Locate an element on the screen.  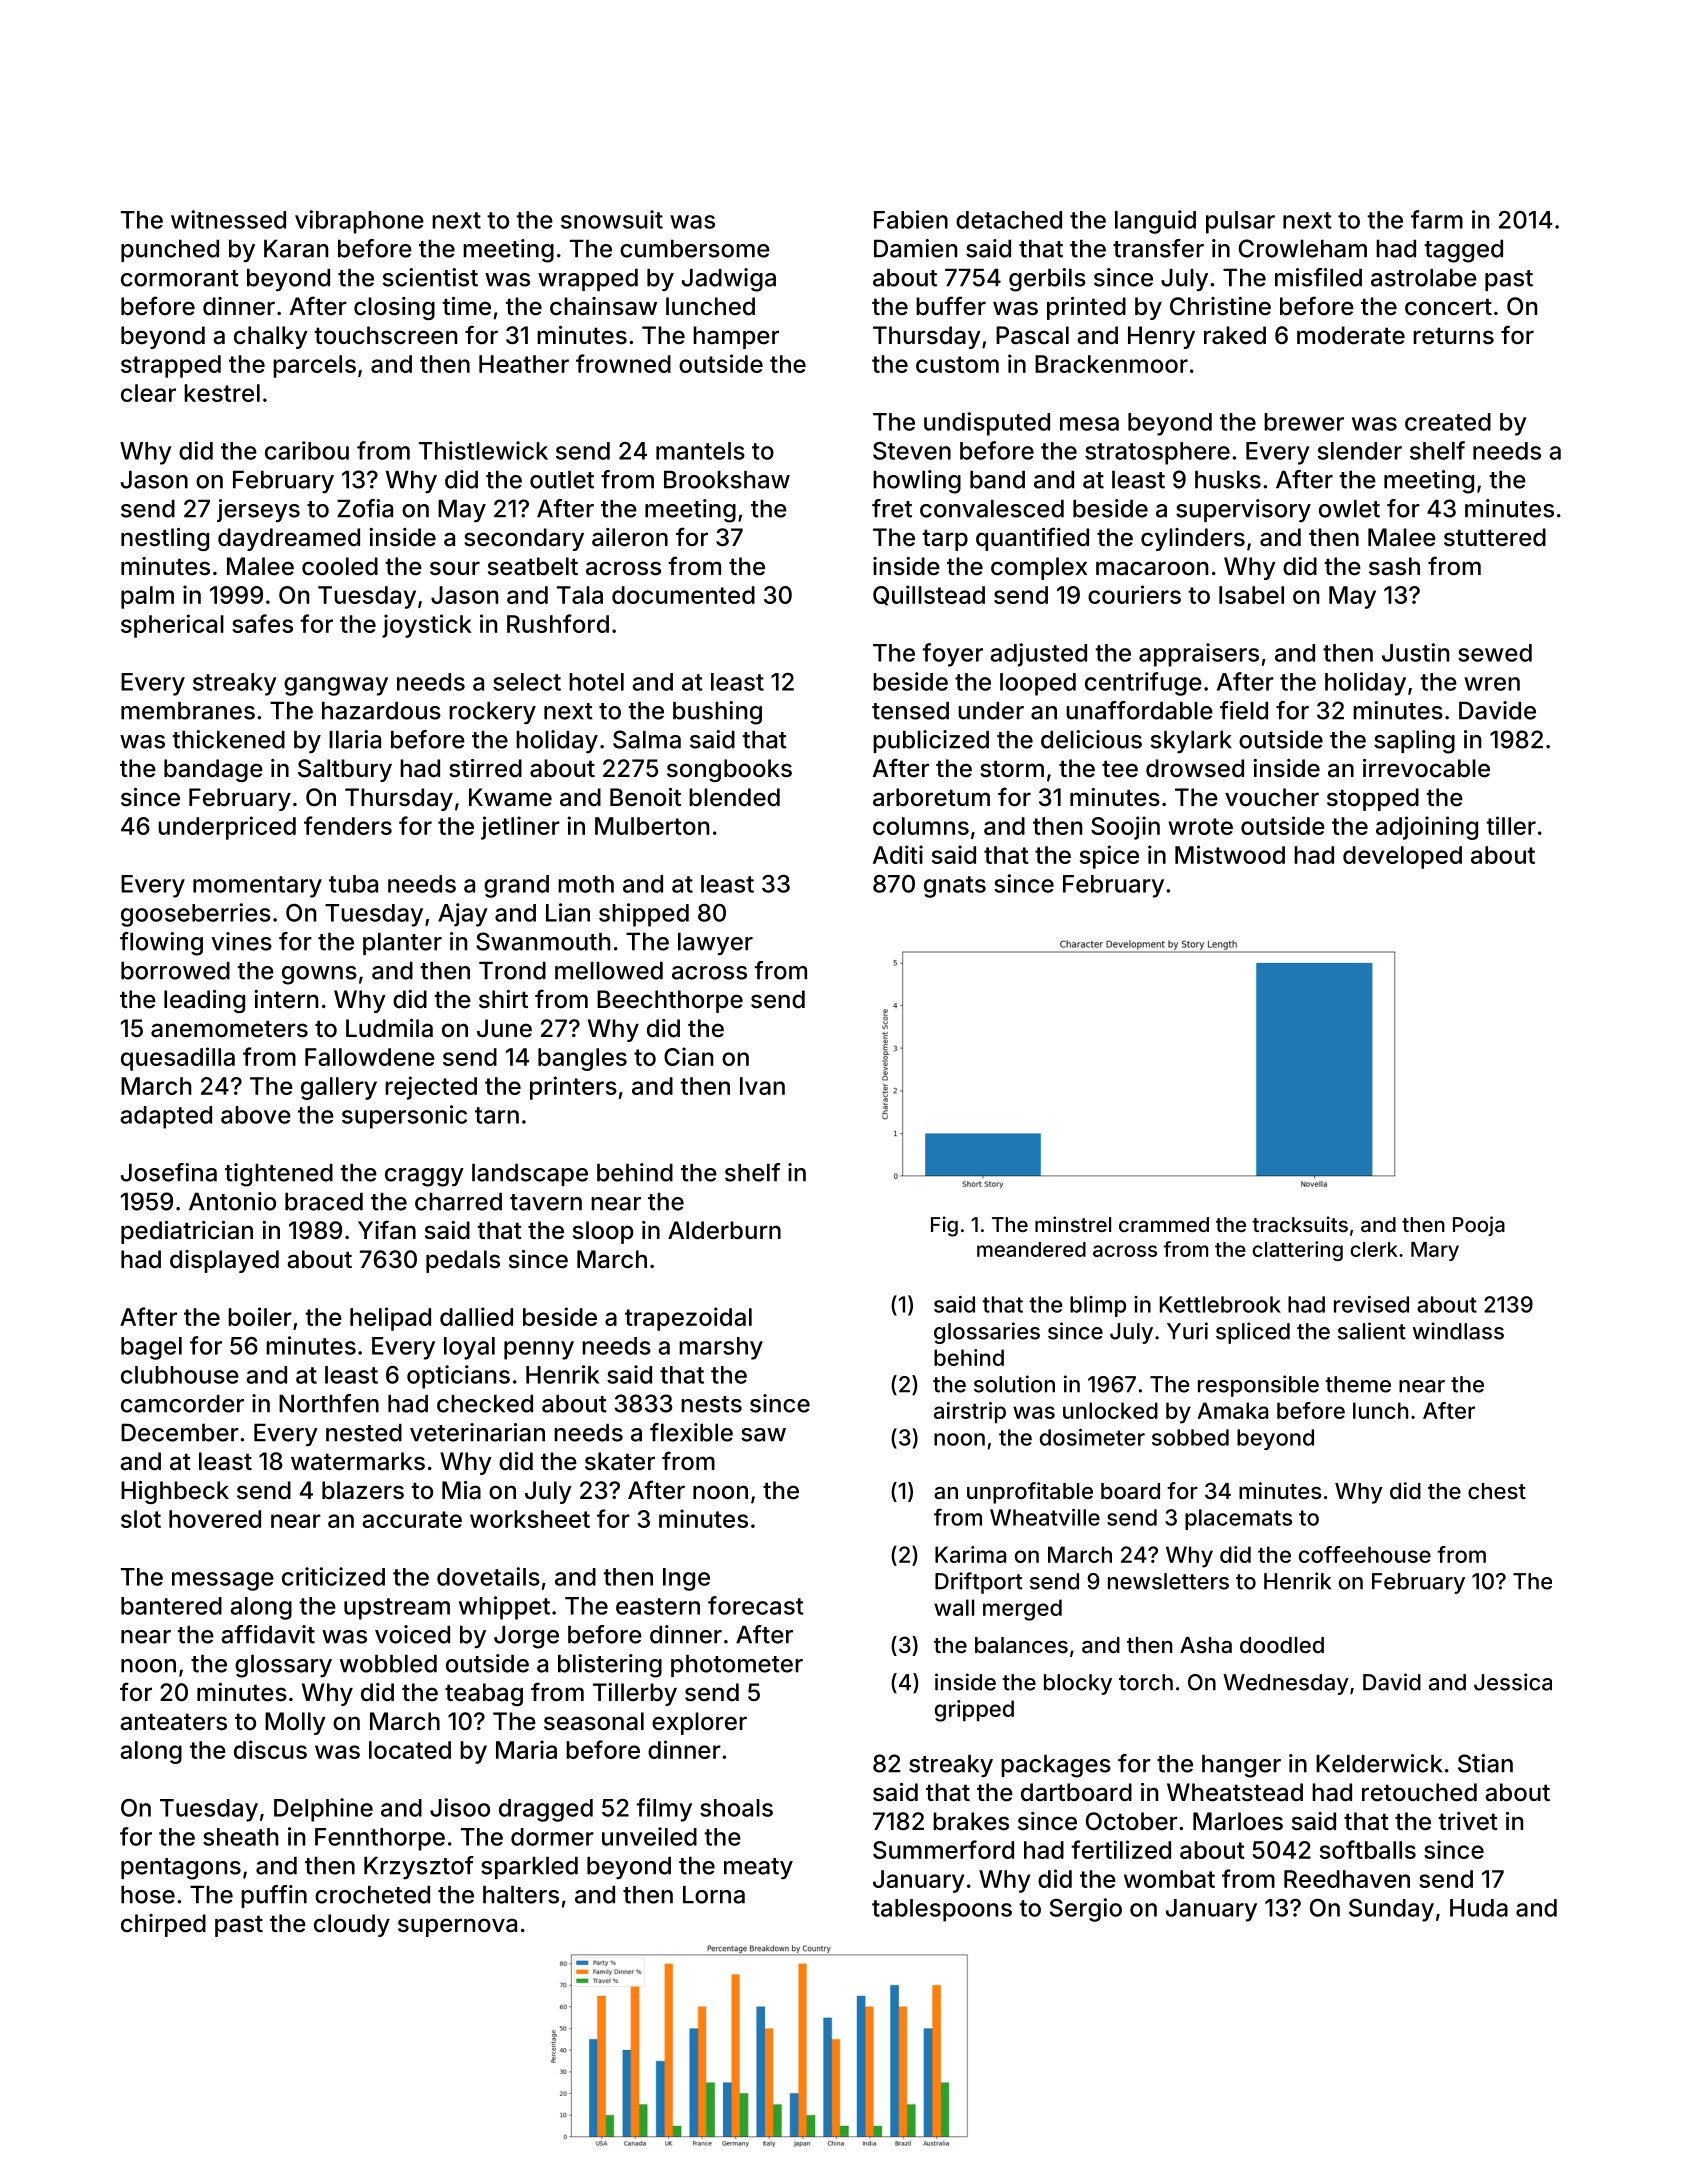
penny is located at coordinates (539, 1350).
